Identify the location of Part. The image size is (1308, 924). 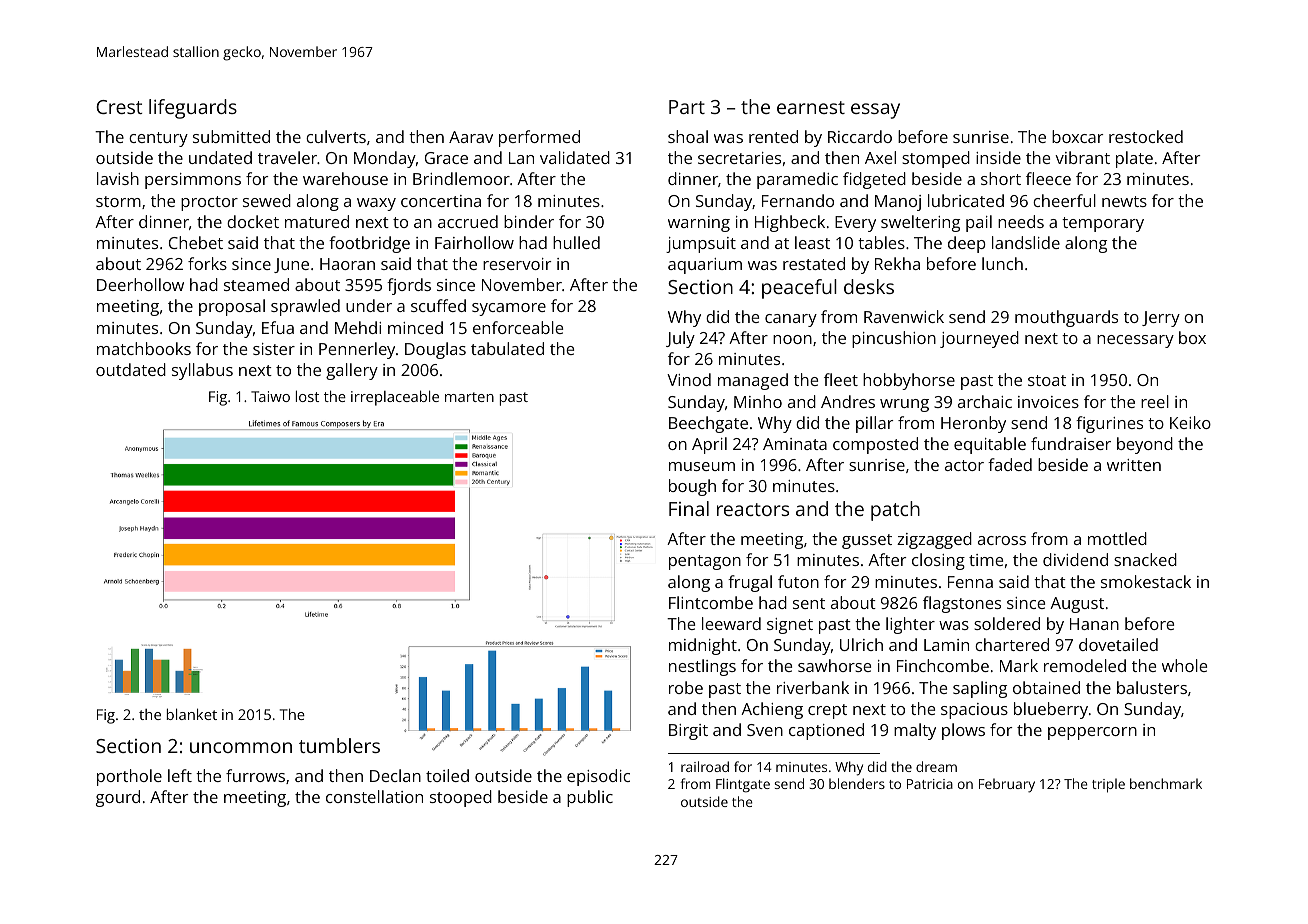
(687, 107).
